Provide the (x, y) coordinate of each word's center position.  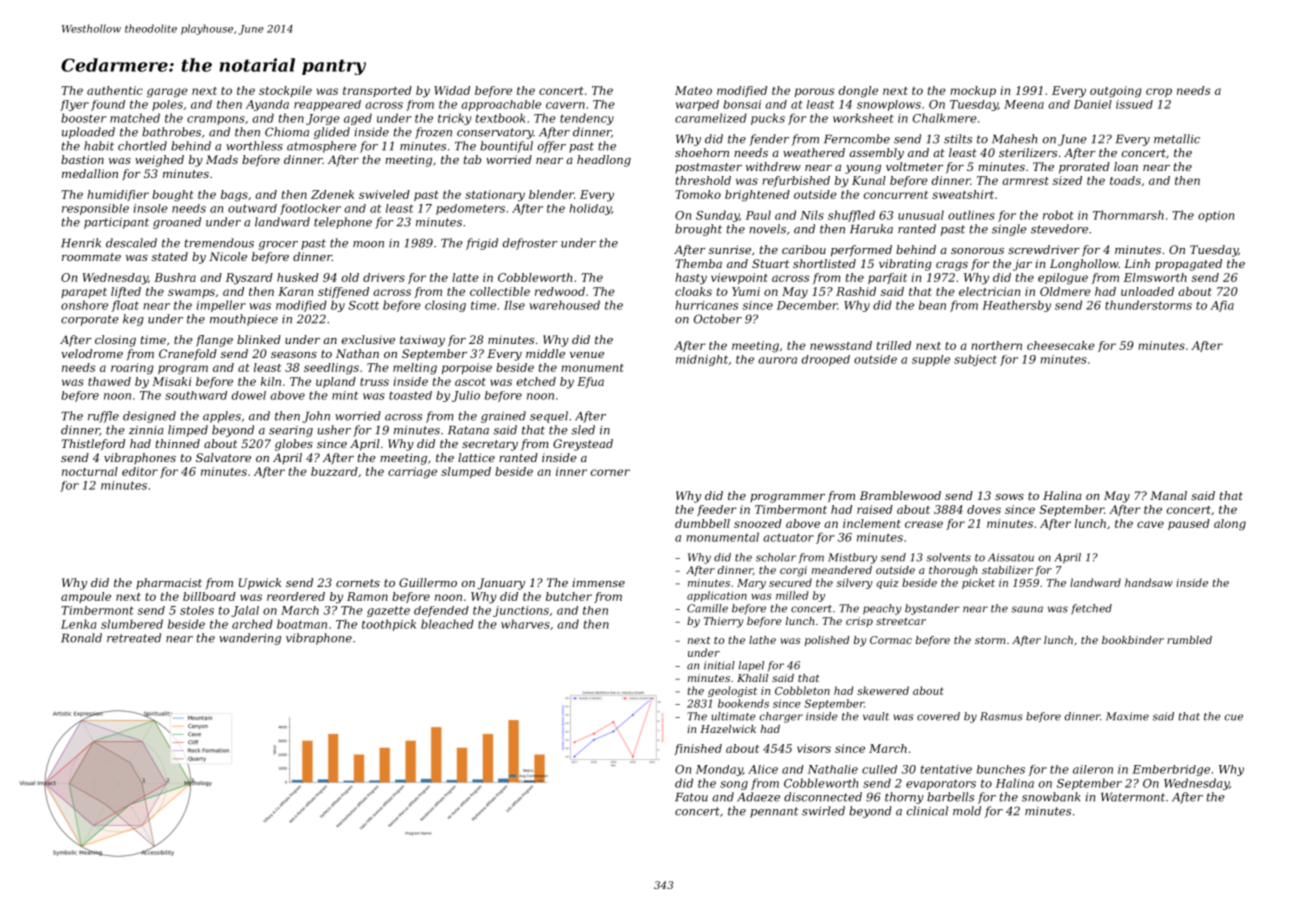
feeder (716, 510)
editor (140, 471)
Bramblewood (900, 495)
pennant (774, 812)
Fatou (691, 797)
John (316, 417)
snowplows (889, 105)
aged (358, 119)
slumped (466, 472)
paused (1189, 524)
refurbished (796, 181)
